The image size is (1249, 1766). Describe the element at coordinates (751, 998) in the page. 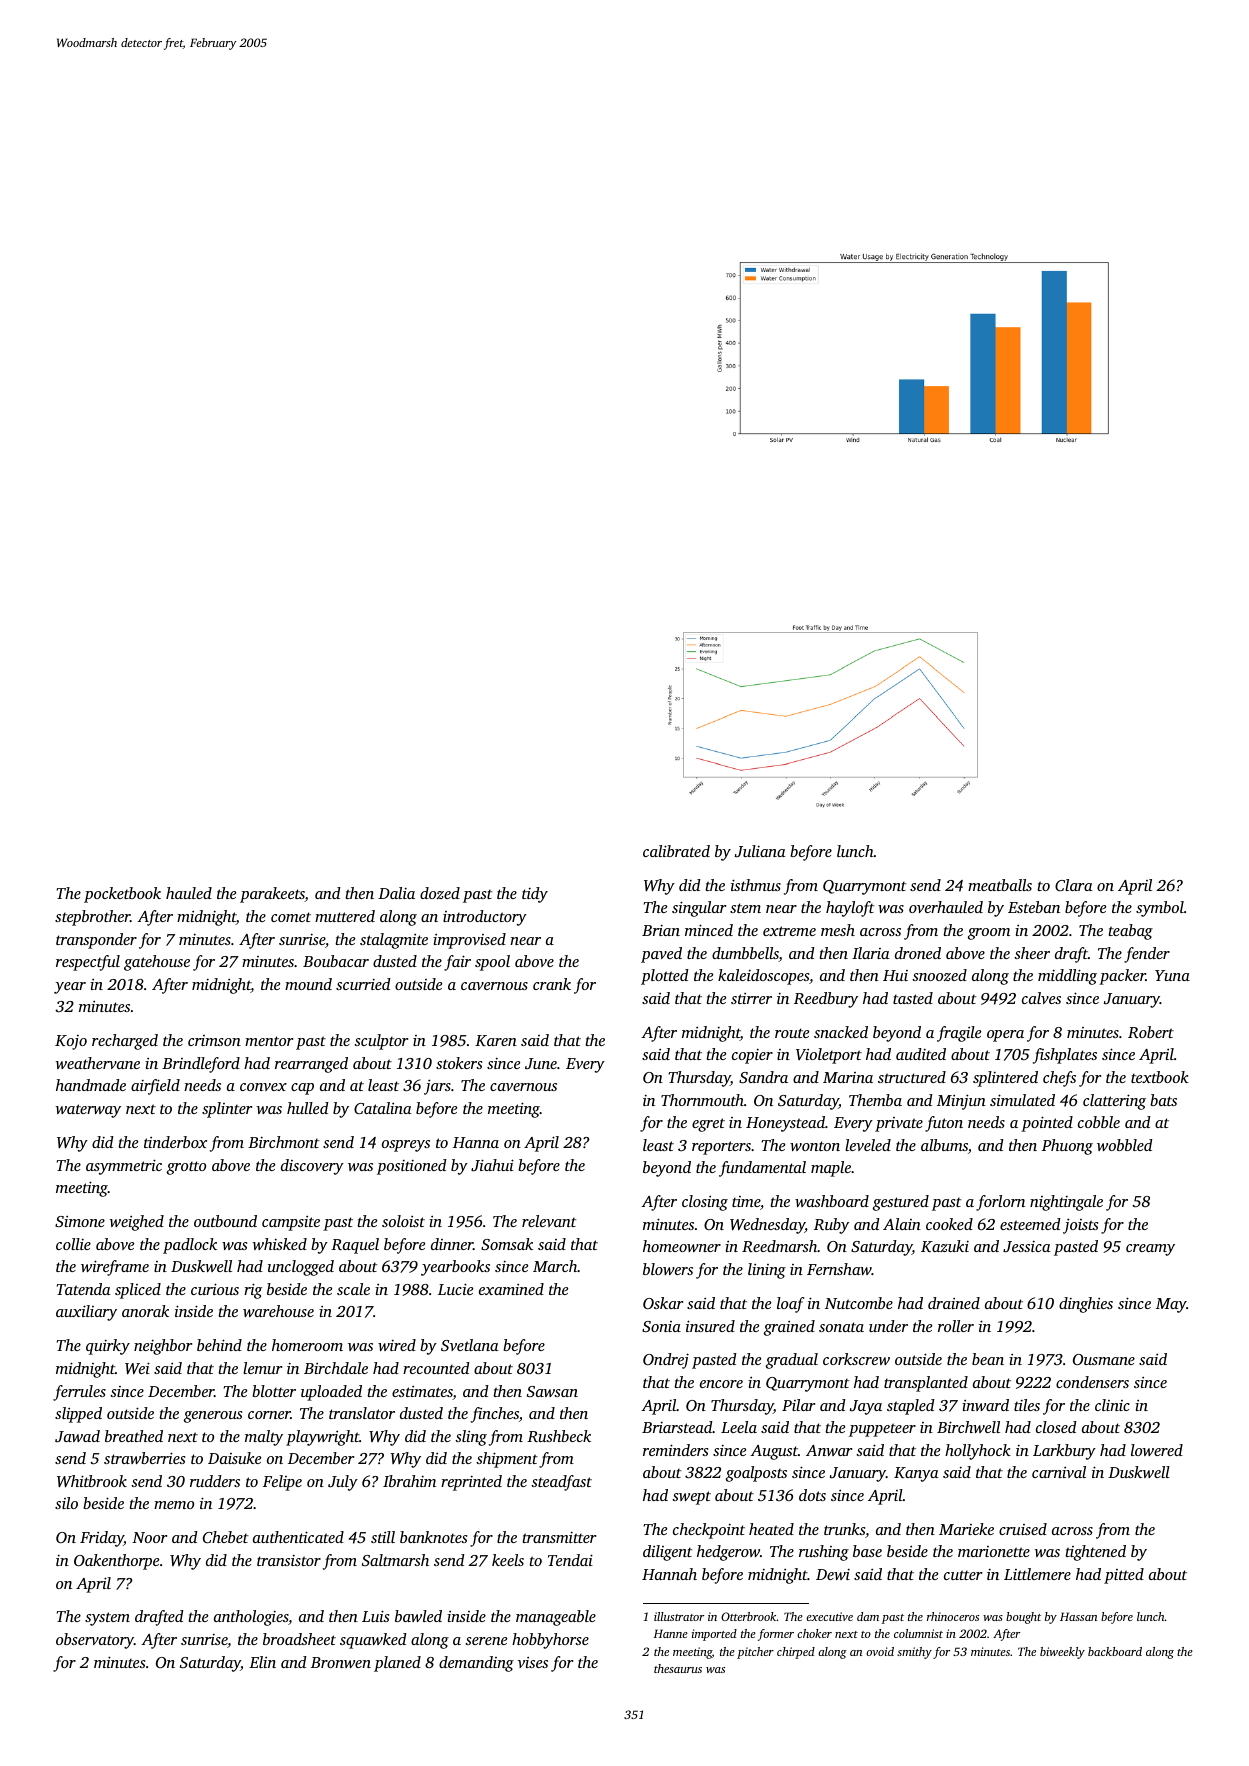

I see `stirrer` at that location.
